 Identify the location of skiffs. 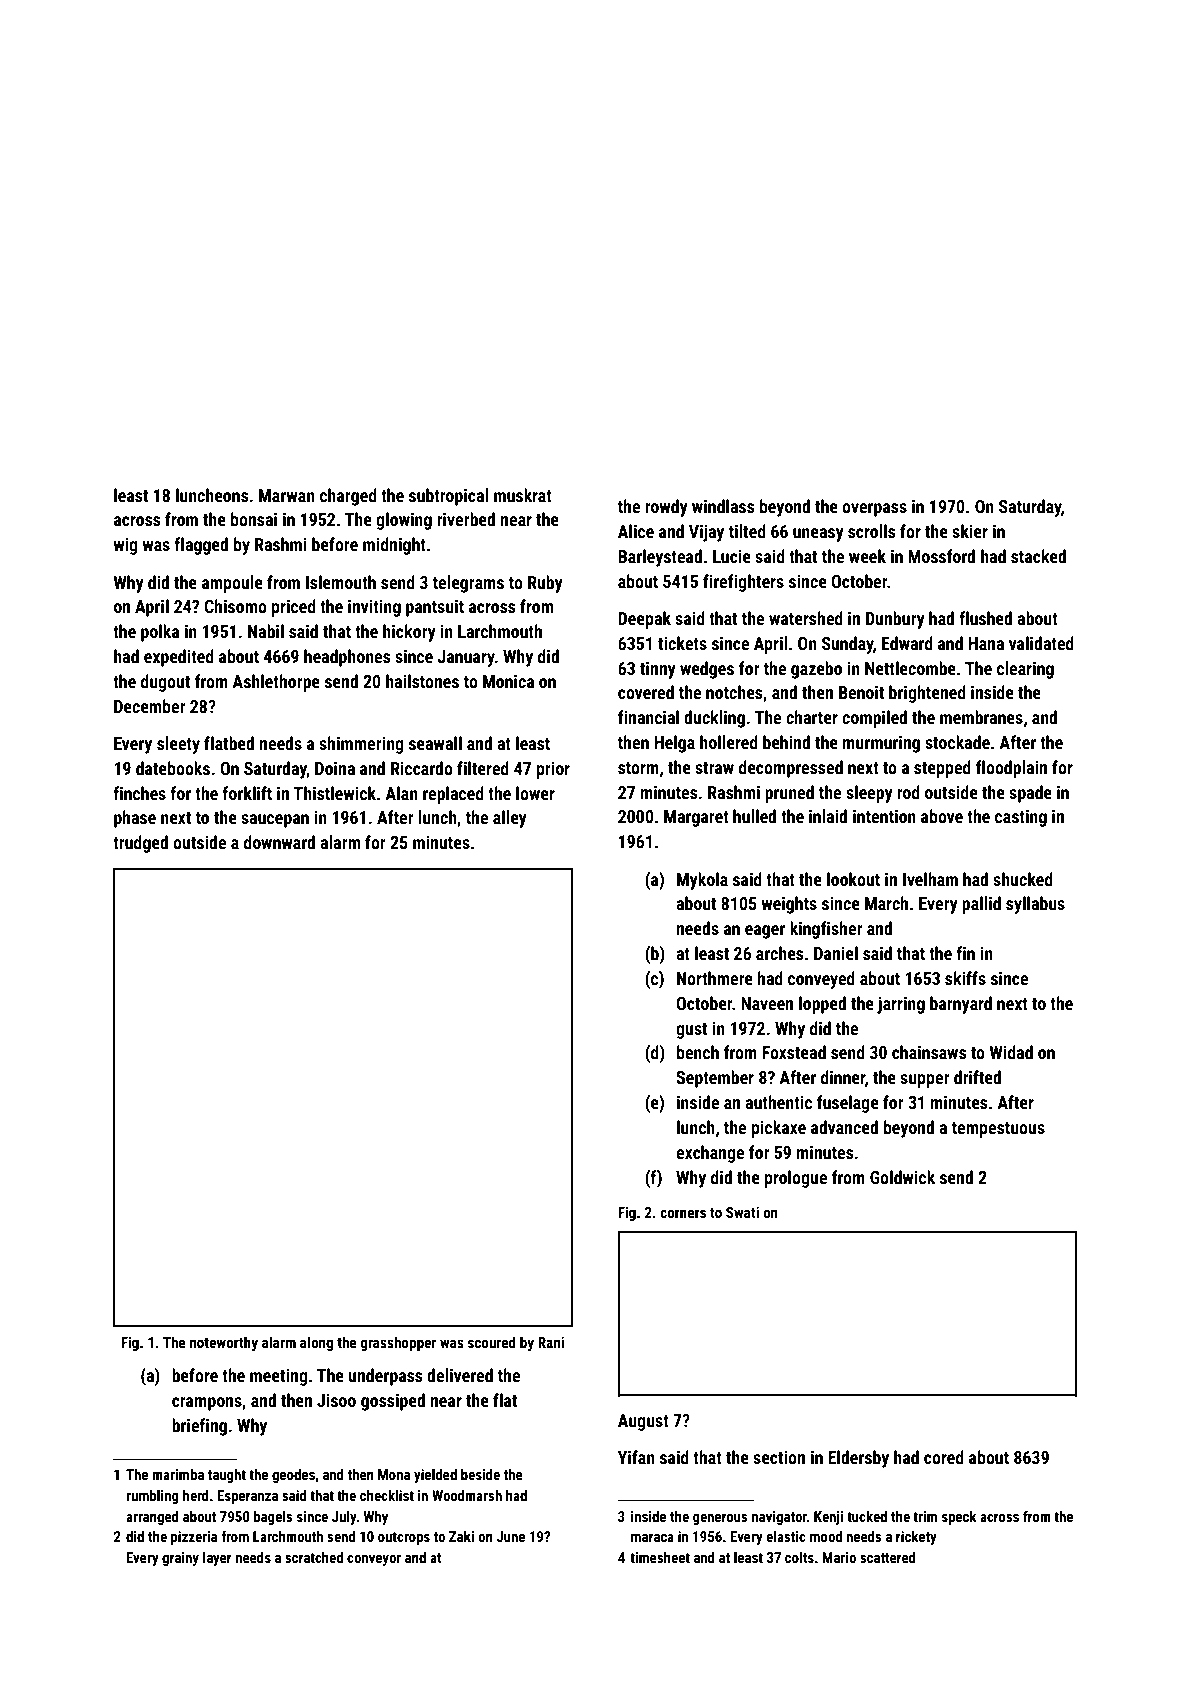
(965, 978).
